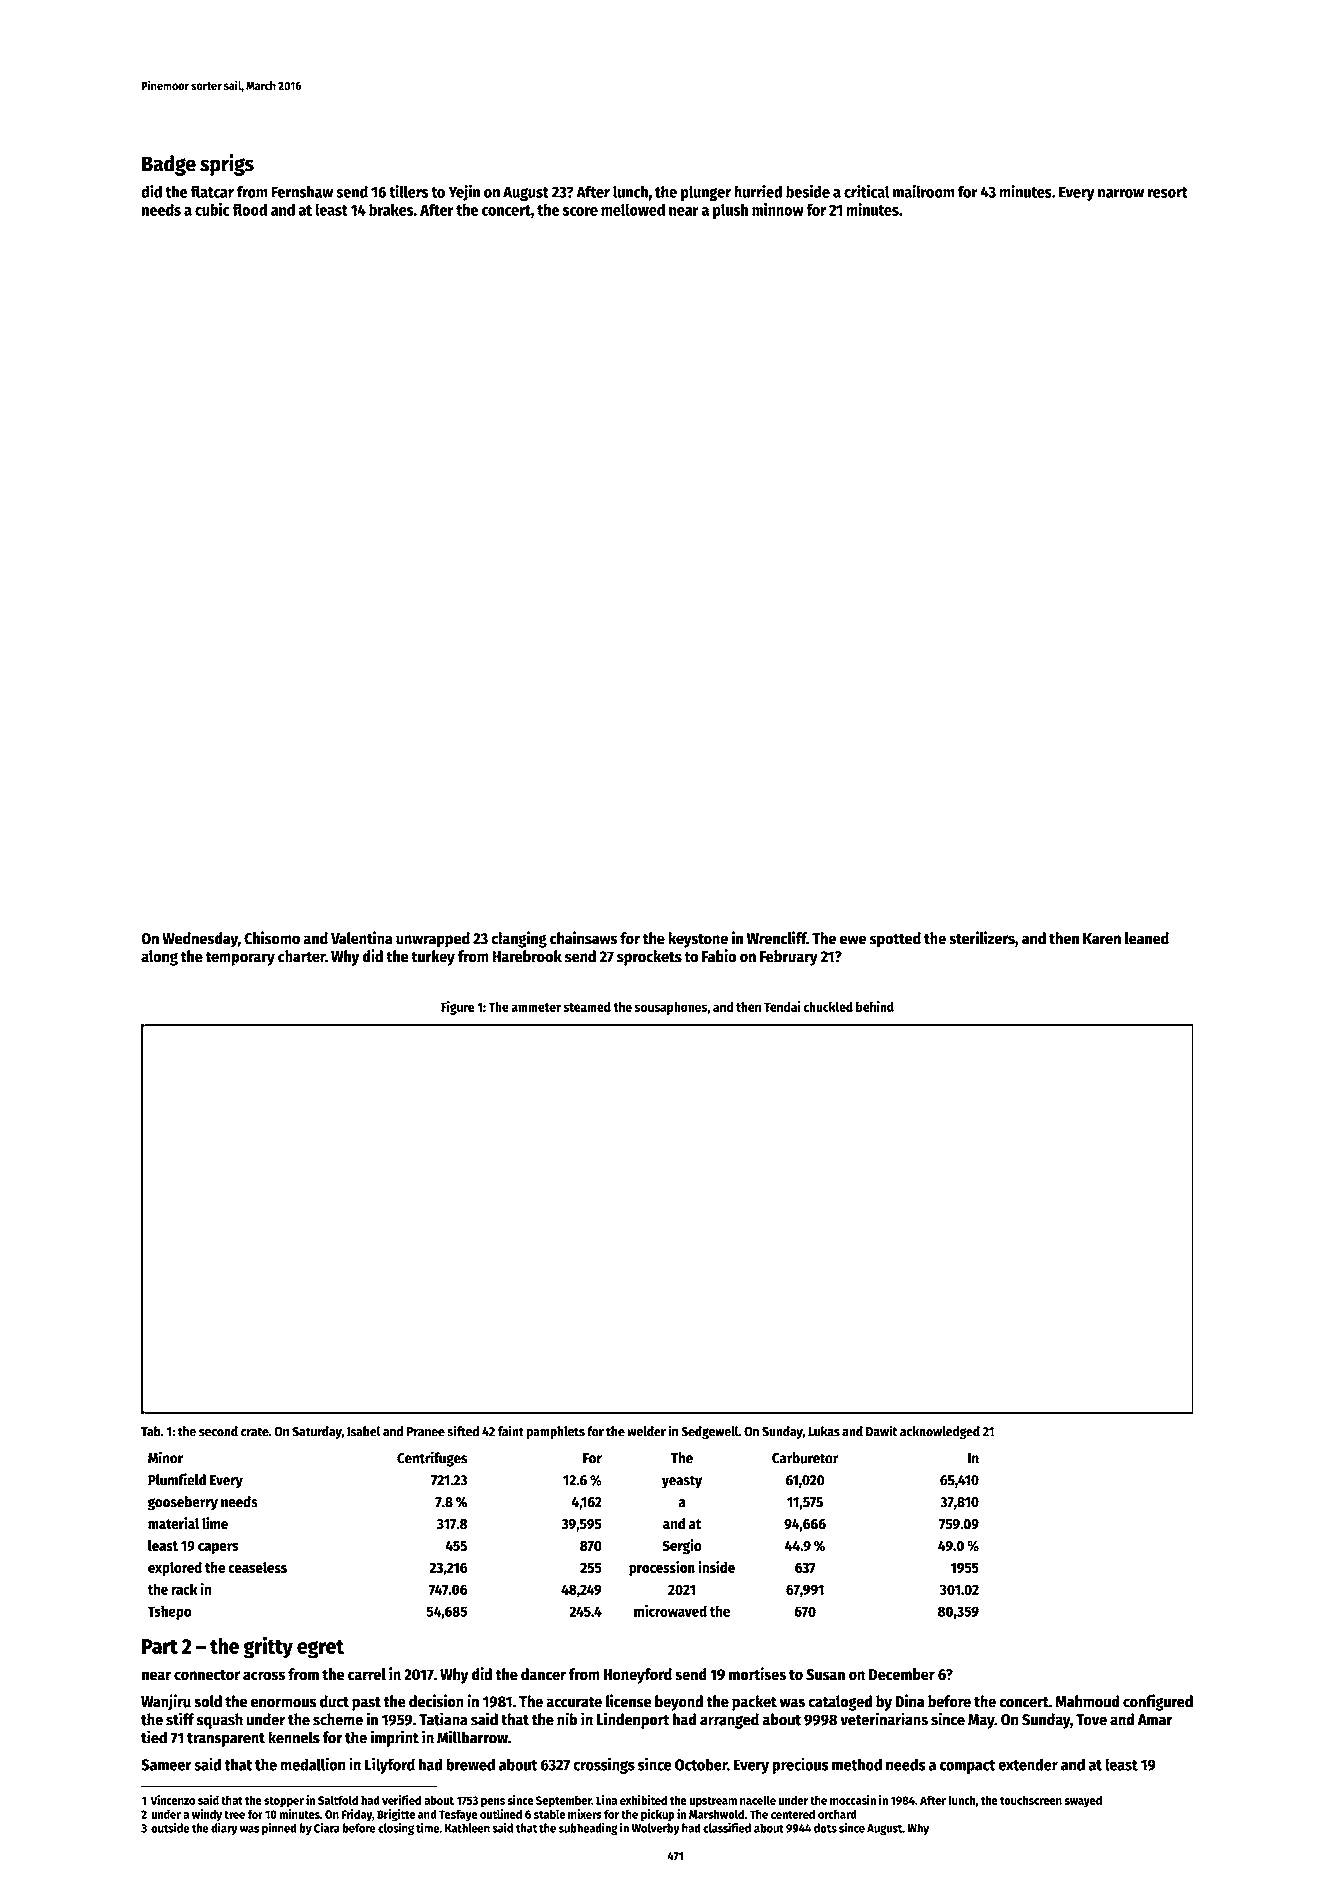 Image resolution: width=1335 pixels, height=1888 pixels. What do you see at coordinates (1147, 938) in the page?
I see `leaned` at bounding box center [1147, 938].
